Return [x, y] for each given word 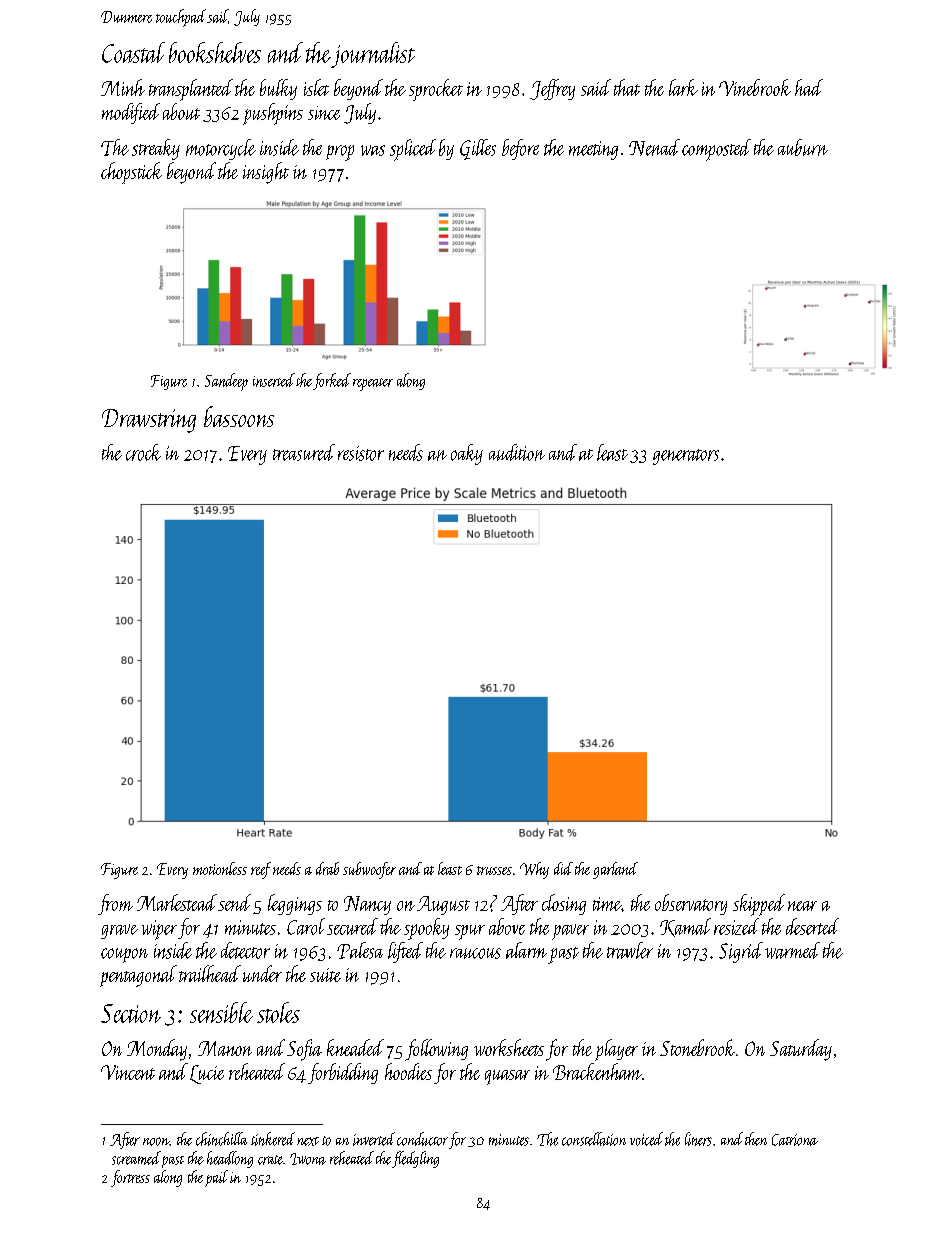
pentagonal [138, 976]
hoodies [408, 1071]
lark [683, 87]
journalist [373, 55]
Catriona [795, 1140]
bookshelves [215, 52]
